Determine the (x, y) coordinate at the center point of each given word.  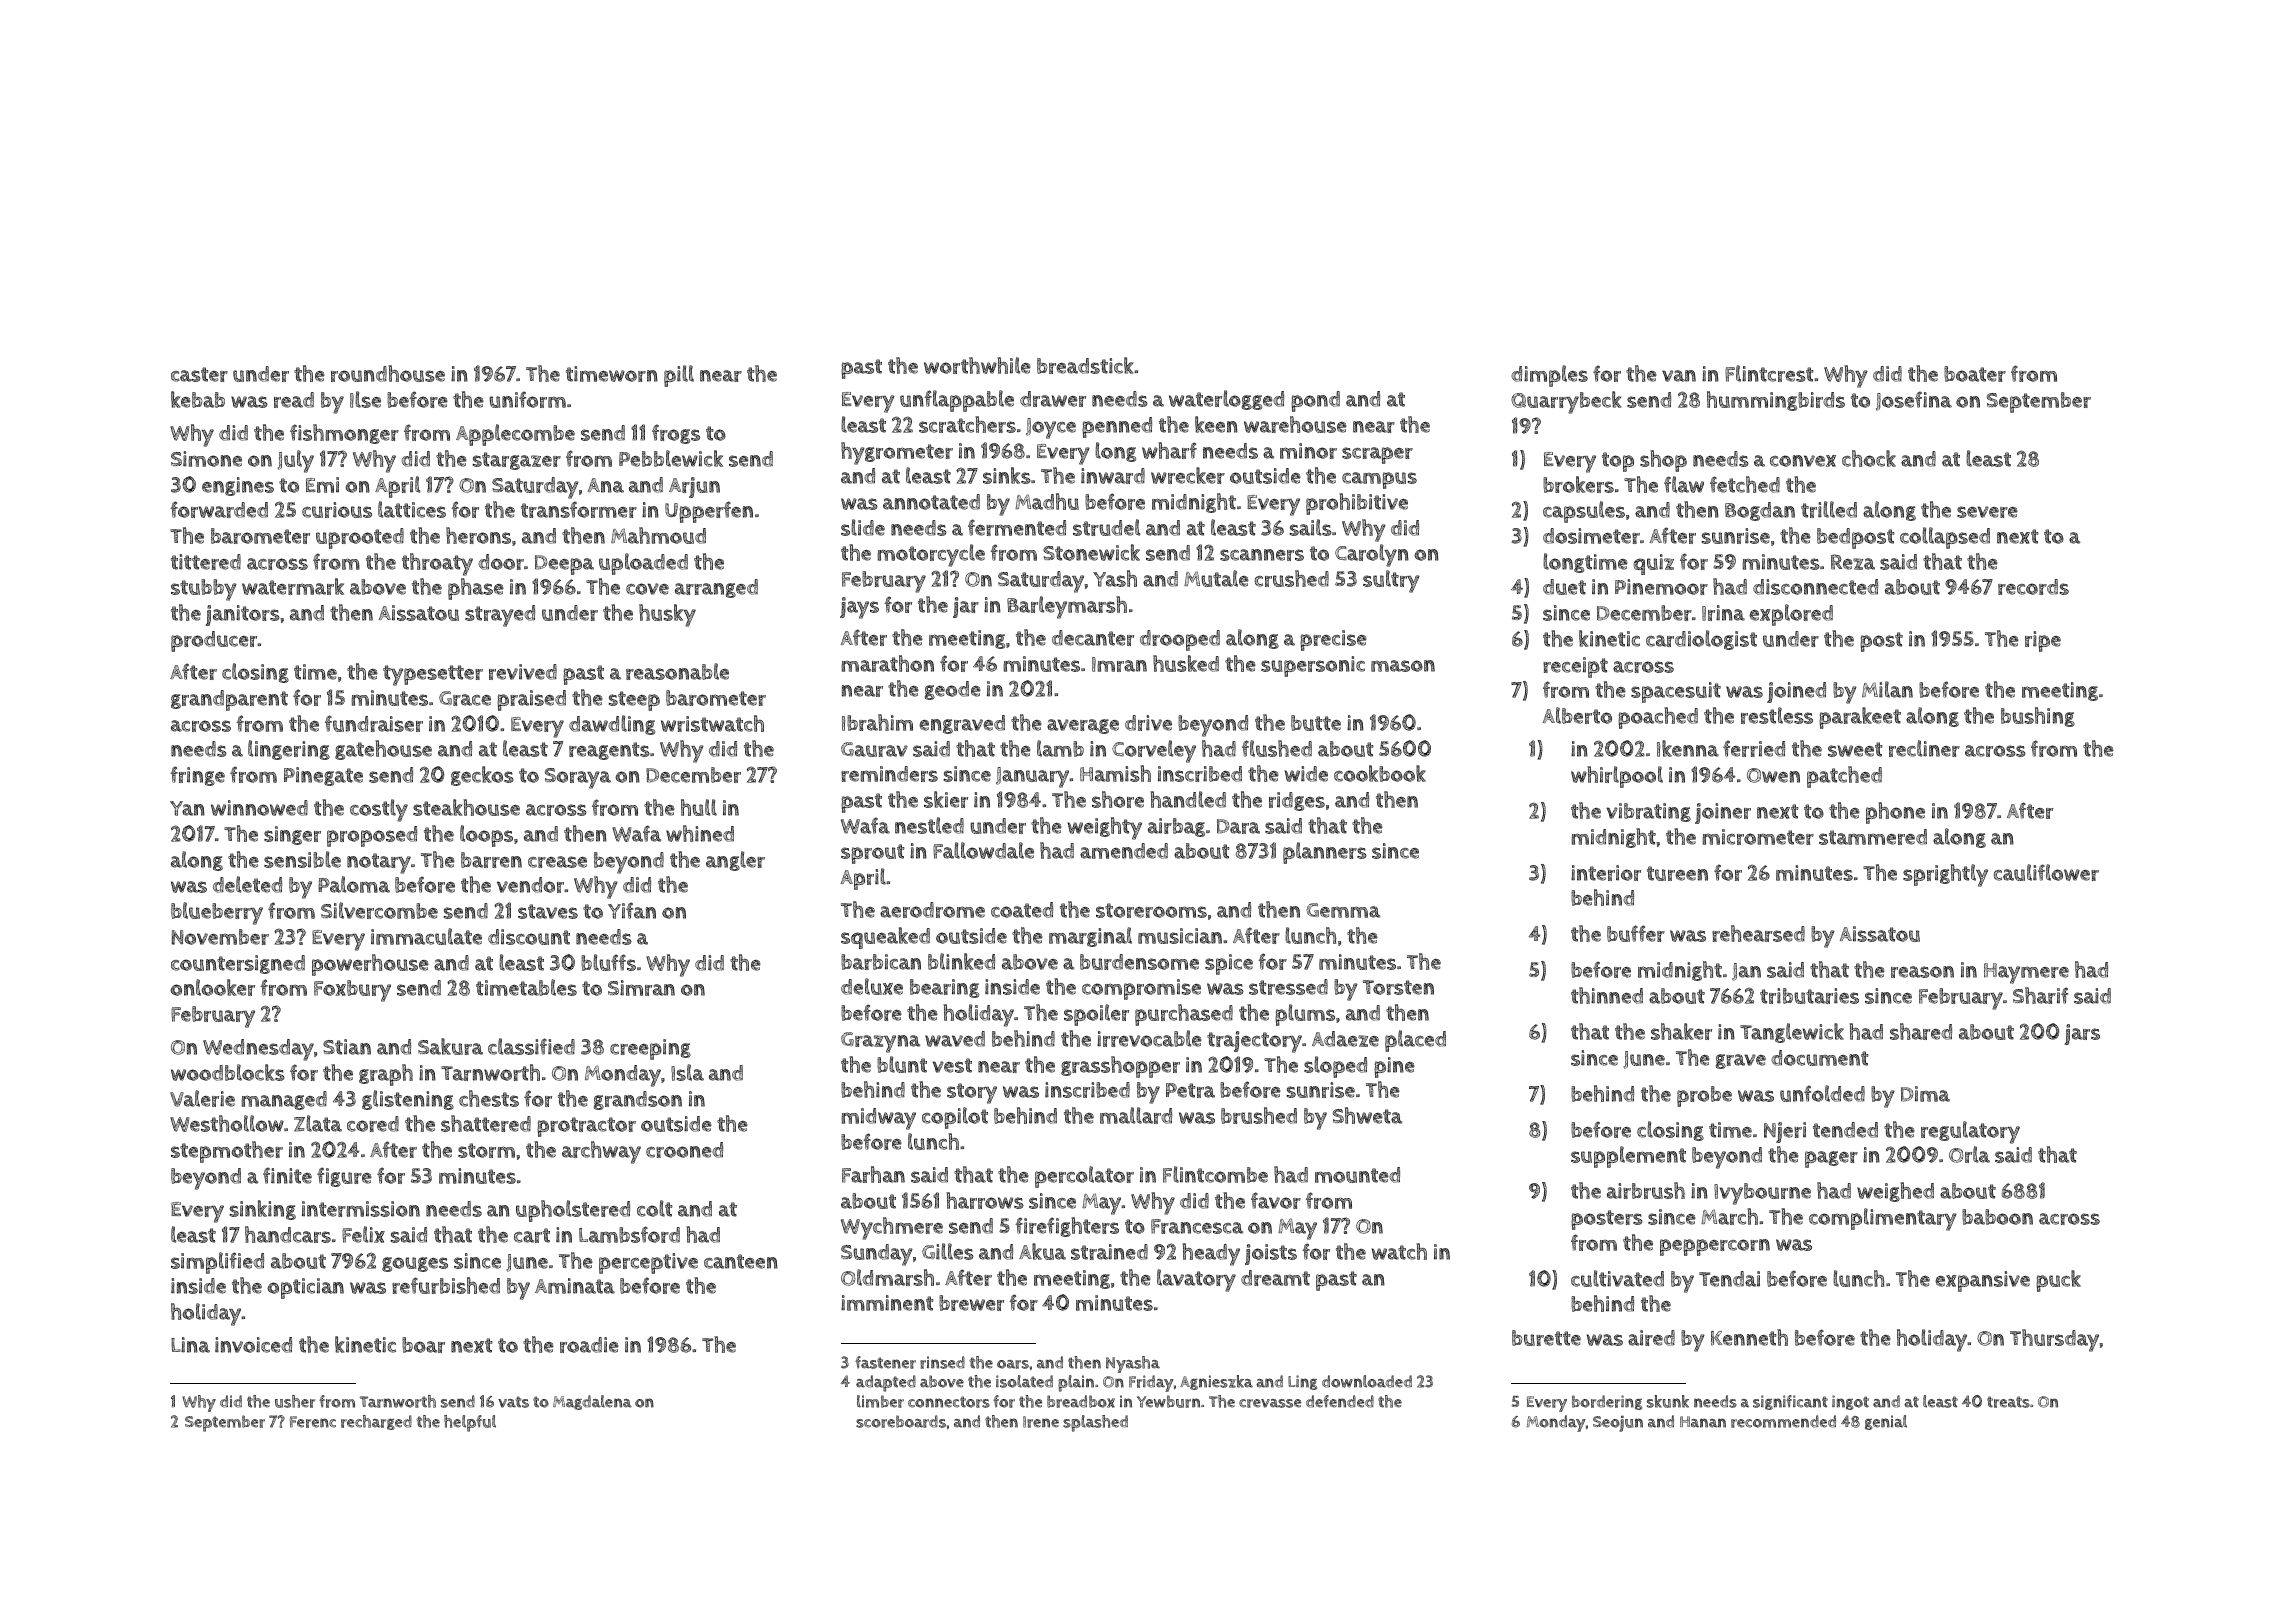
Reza (1853, 562)
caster (199, 374)
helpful (470, 1423)
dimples (1549, 376)
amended (1124, 851)
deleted (247, 884)
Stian (347, 1047)
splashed (1095, 1423)
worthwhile (977, 365)
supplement (1628, 1157)
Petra (1190, 1090)
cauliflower (2046, 872)
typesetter (433, 675)
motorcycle (931, 555)
